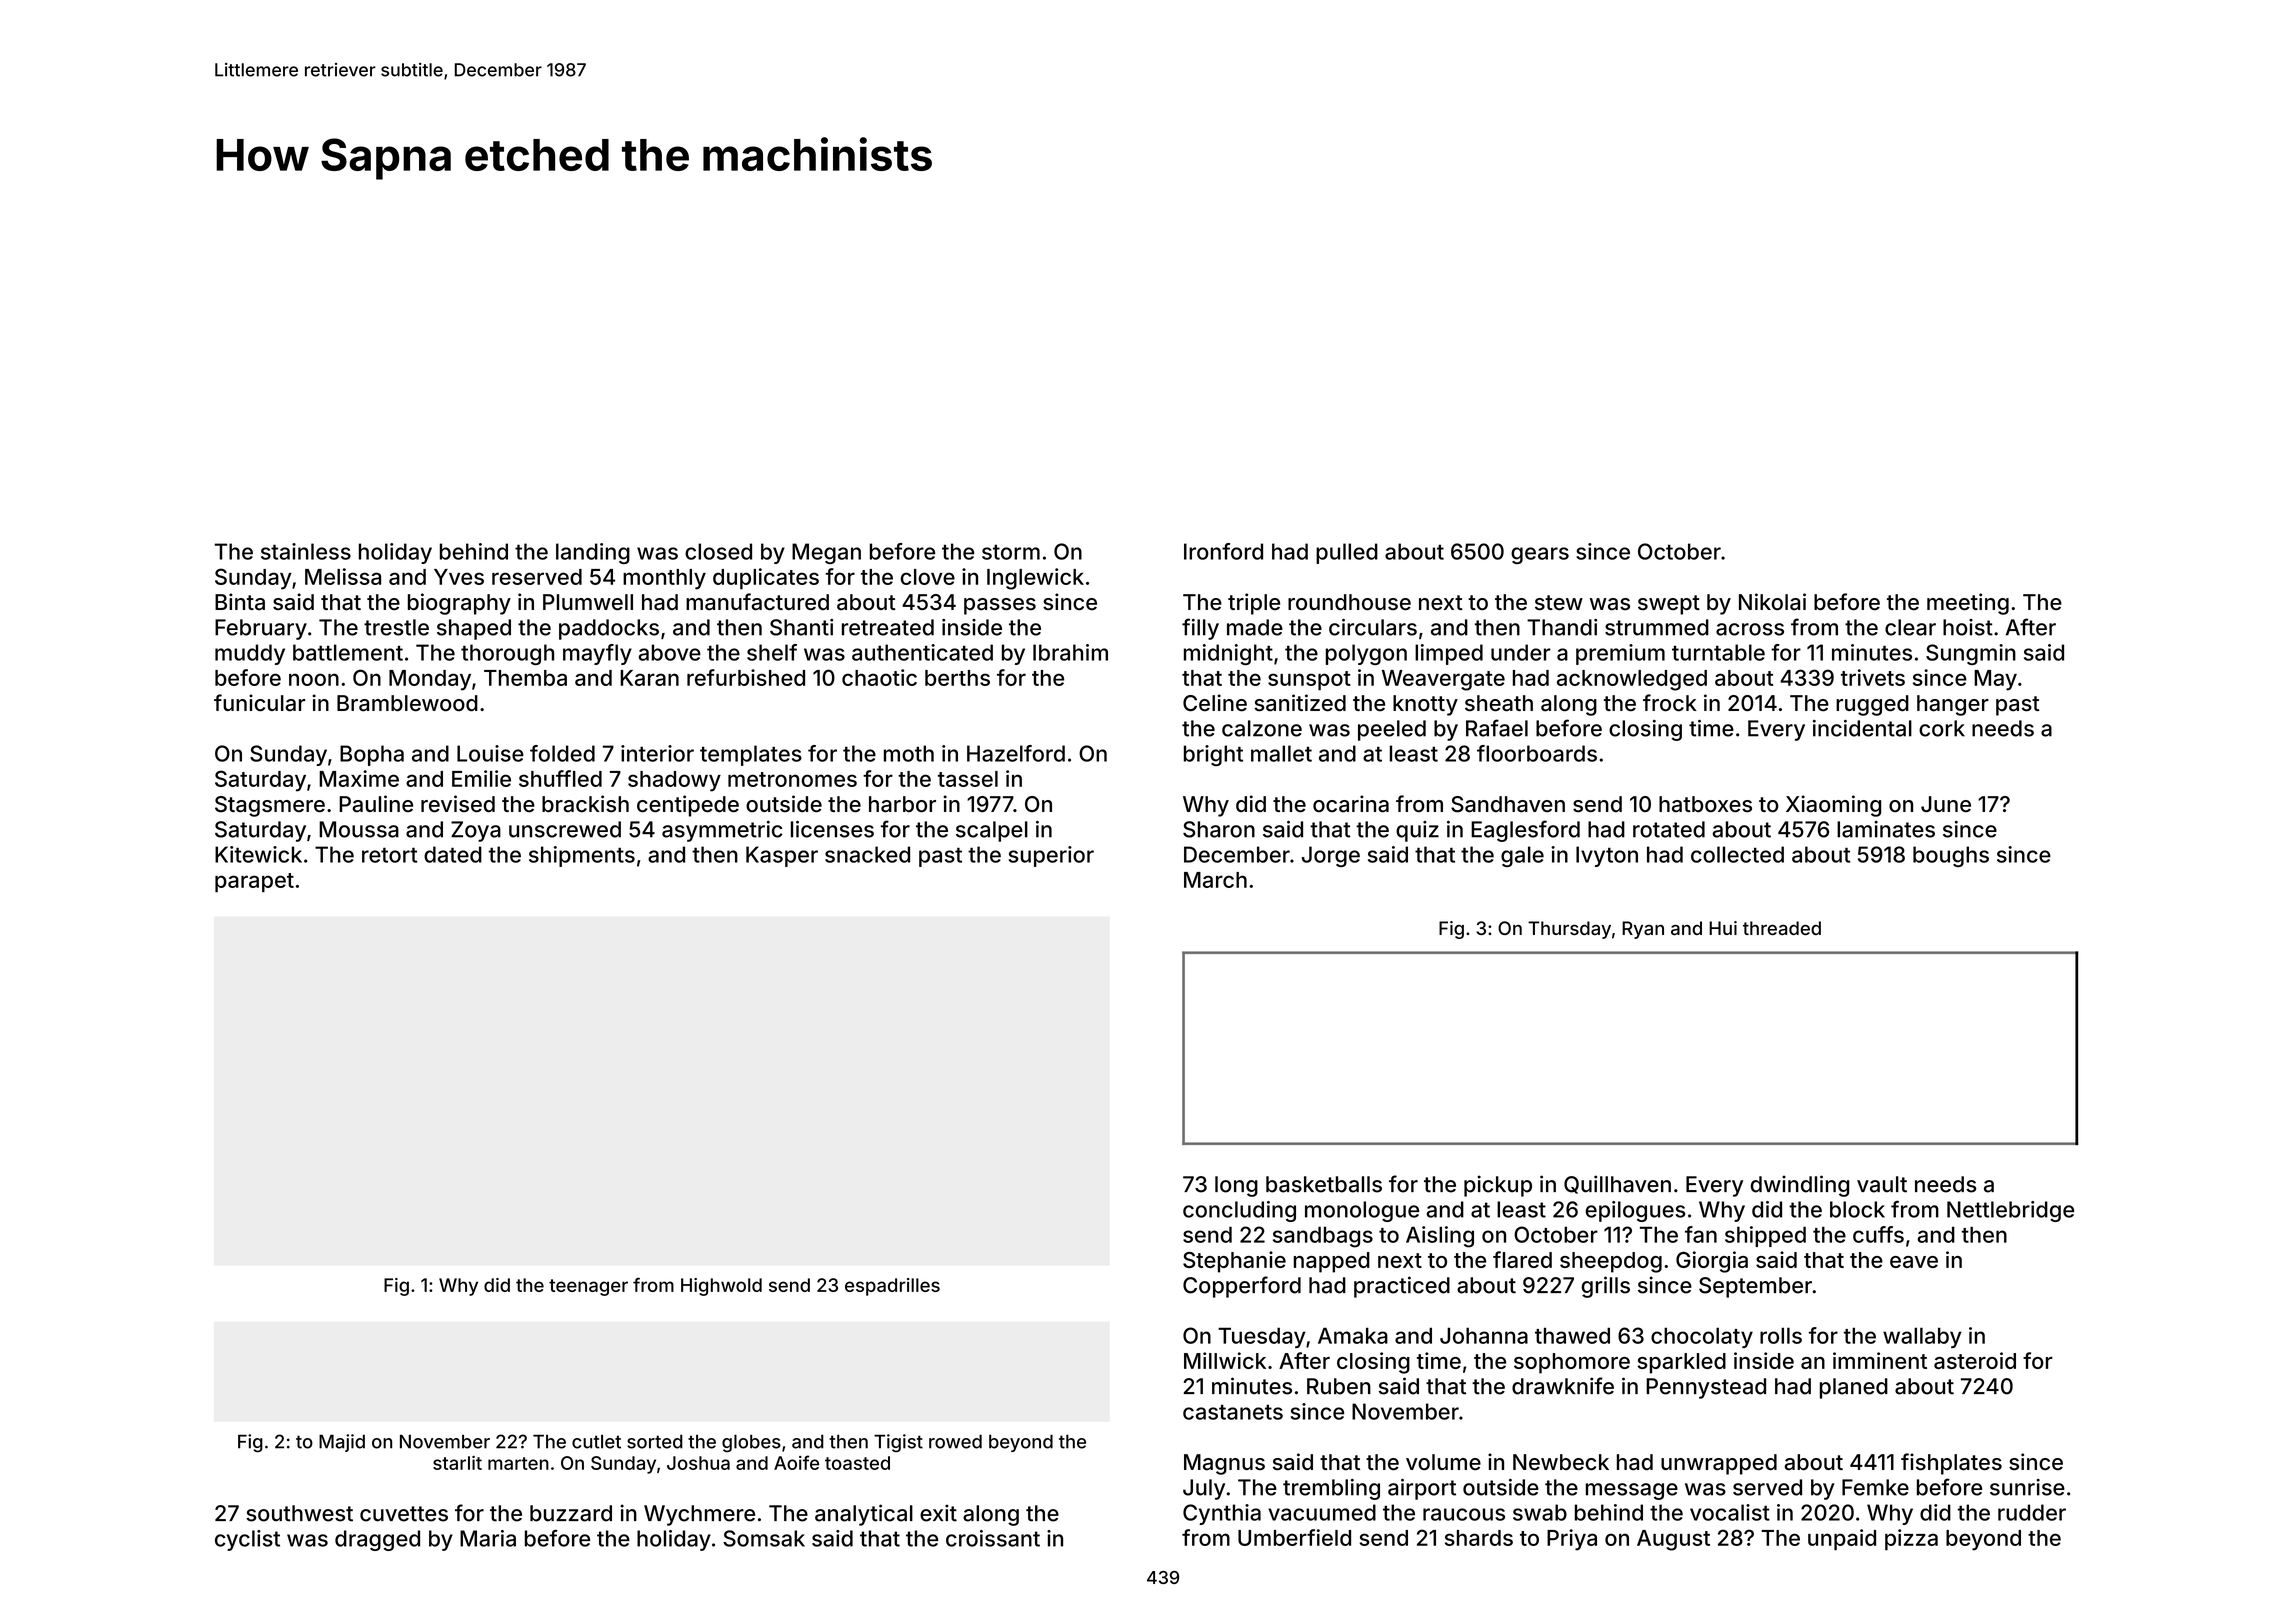  Describe the element at coordinates (993, 1538) in the document. I see `croissant` at that location.
